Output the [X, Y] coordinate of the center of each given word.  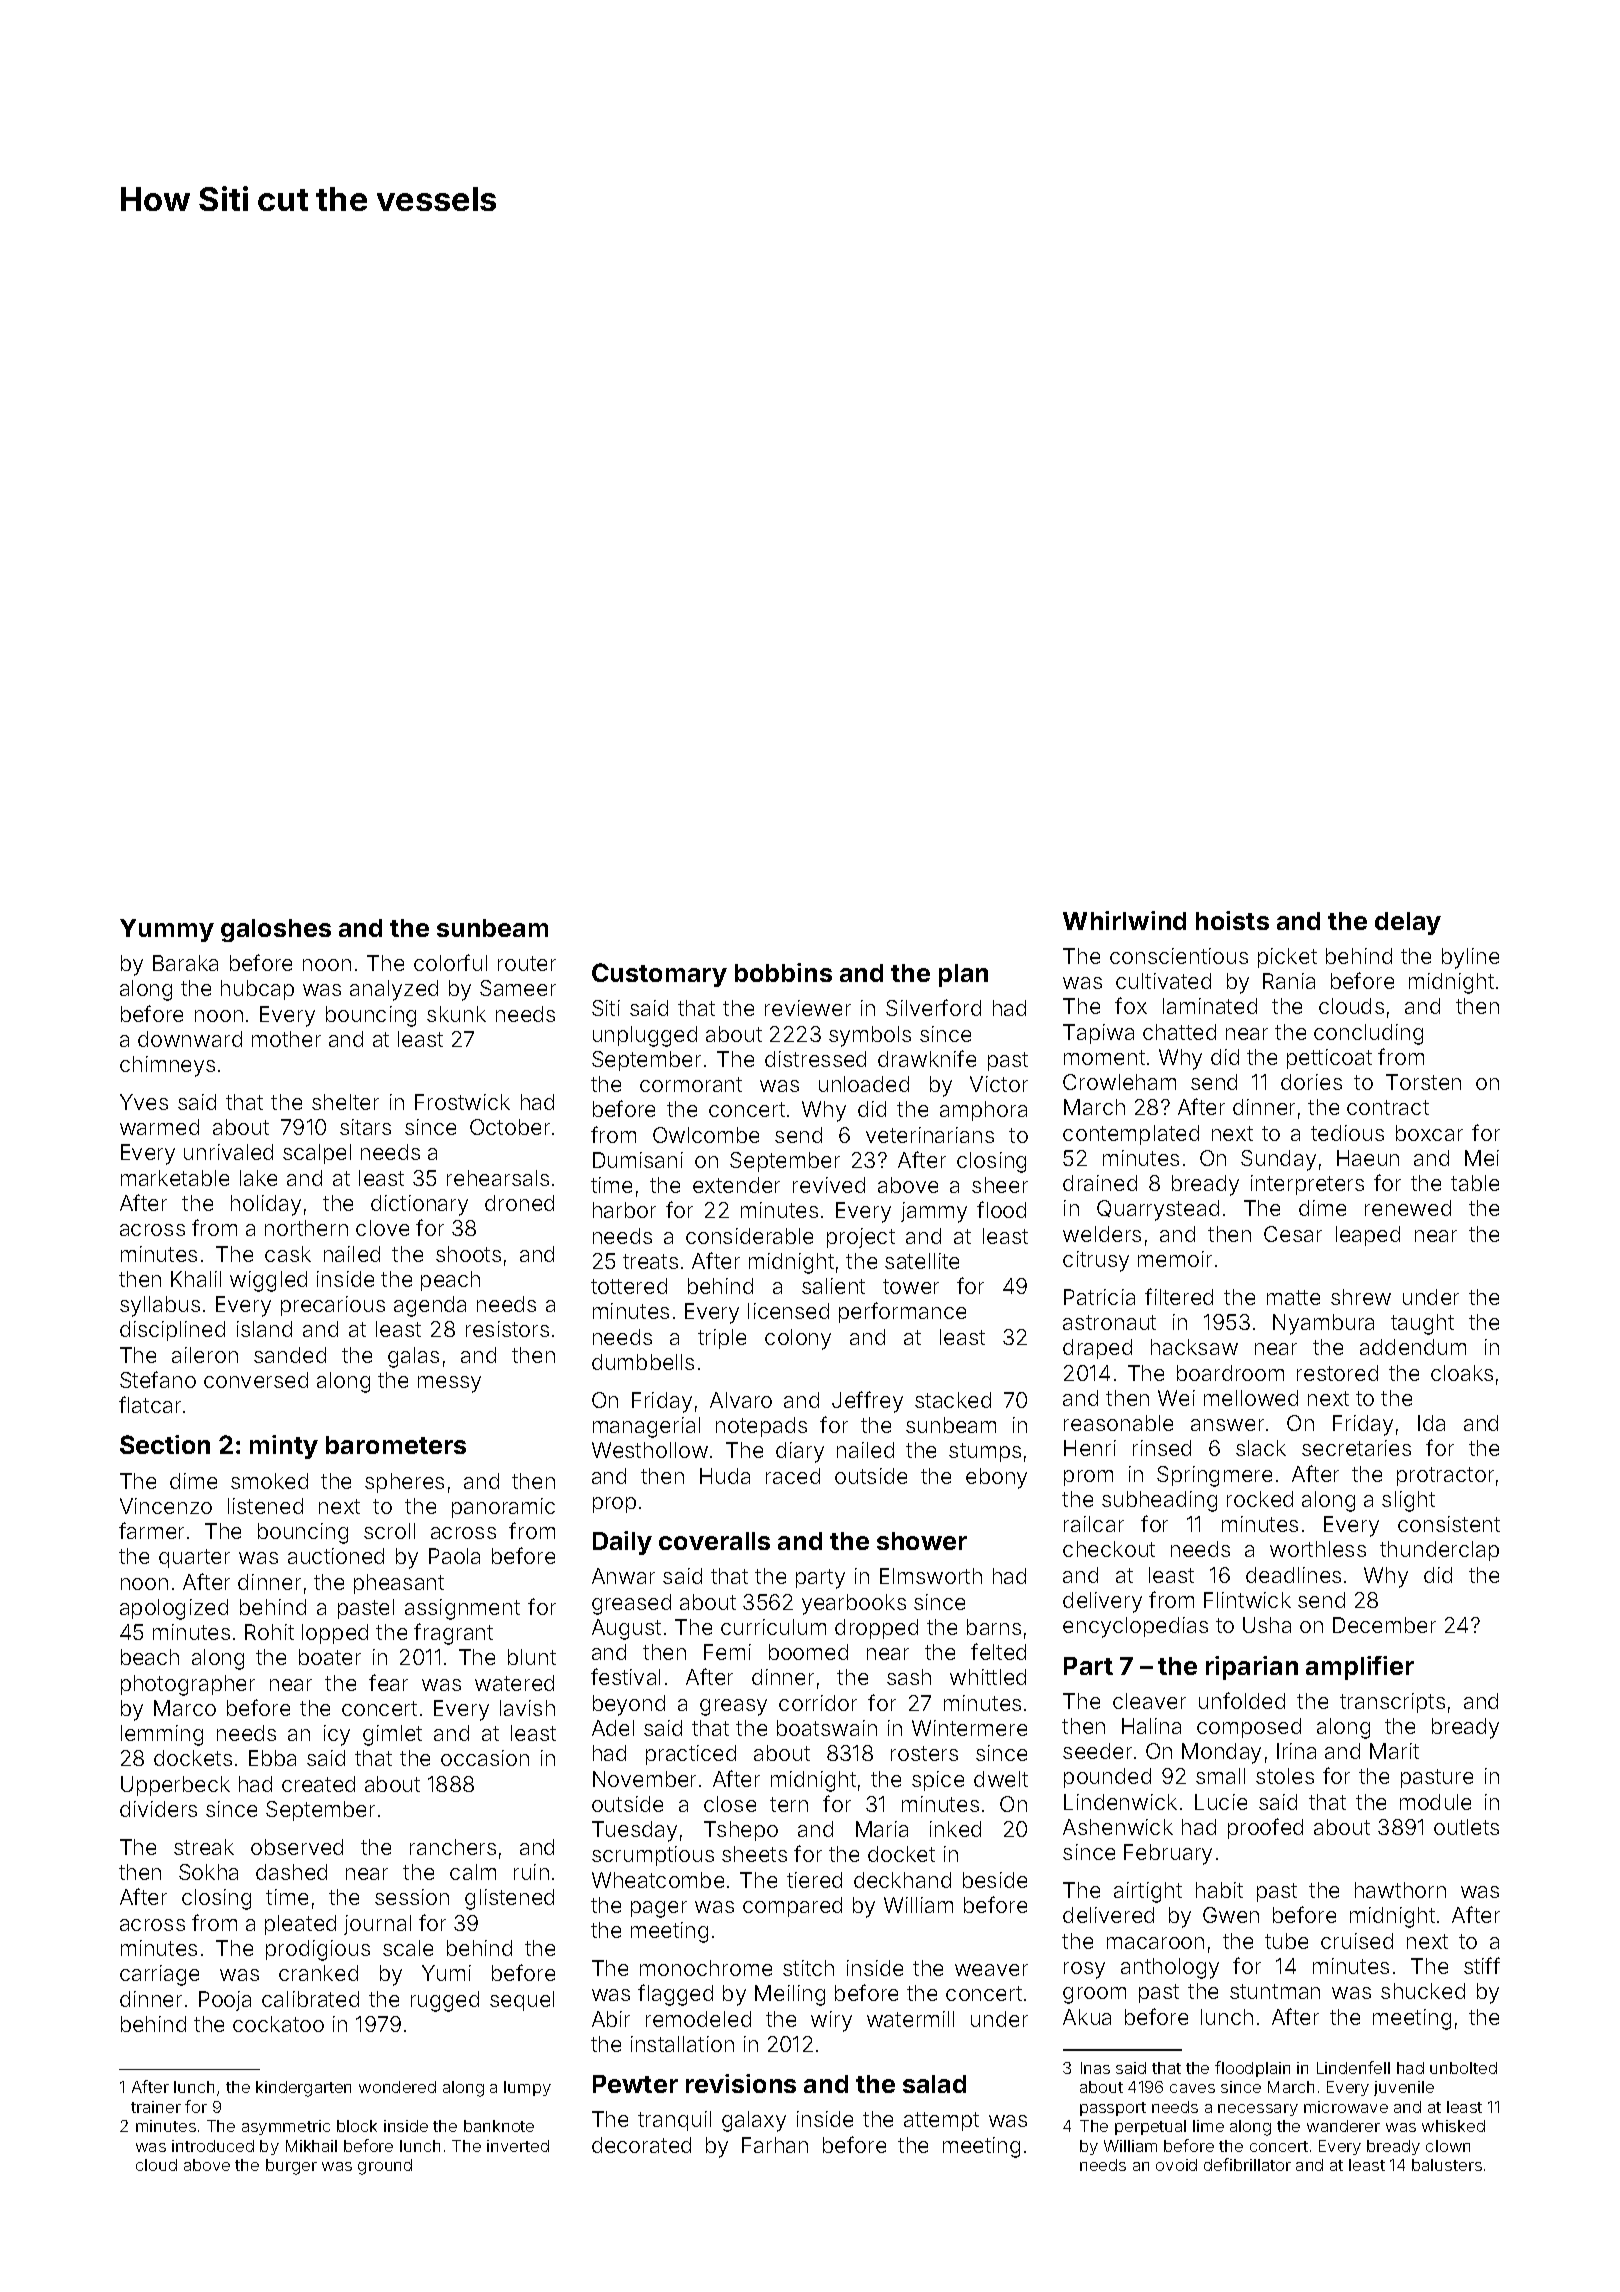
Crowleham [1119, 1082]
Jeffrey [867, 1402]
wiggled [268, 1281]
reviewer [808, 1008]
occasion [485, 1758]
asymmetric [286, 2127]
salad [934, 2084]
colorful [450, 962]
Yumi [446, 1973]
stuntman [1275, 1991]
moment [1104, 1057]
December [1384, 1625]
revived [829, 1185]
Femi [727, 1652]
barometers [396, 1445]
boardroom [1230, 1373]
